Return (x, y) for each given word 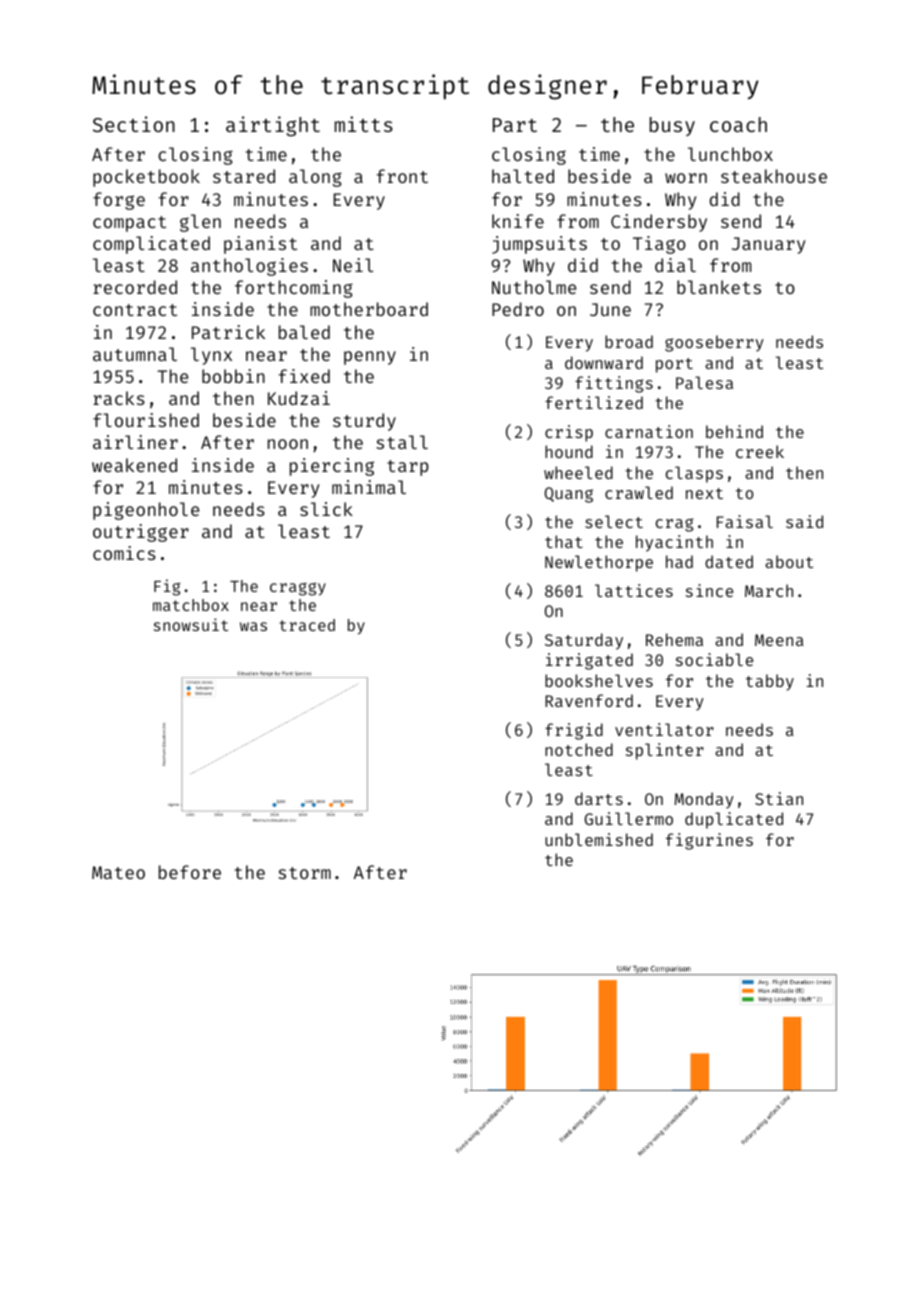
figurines (709, 841)
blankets (719, 287)
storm (304, 873)
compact (129, 224)
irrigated (589, 661)
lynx (211, 356)
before (190, 872)
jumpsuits (539, 245)
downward (604, 362)
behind (734, 431)
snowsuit (191, 624)
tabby (770, 682)
